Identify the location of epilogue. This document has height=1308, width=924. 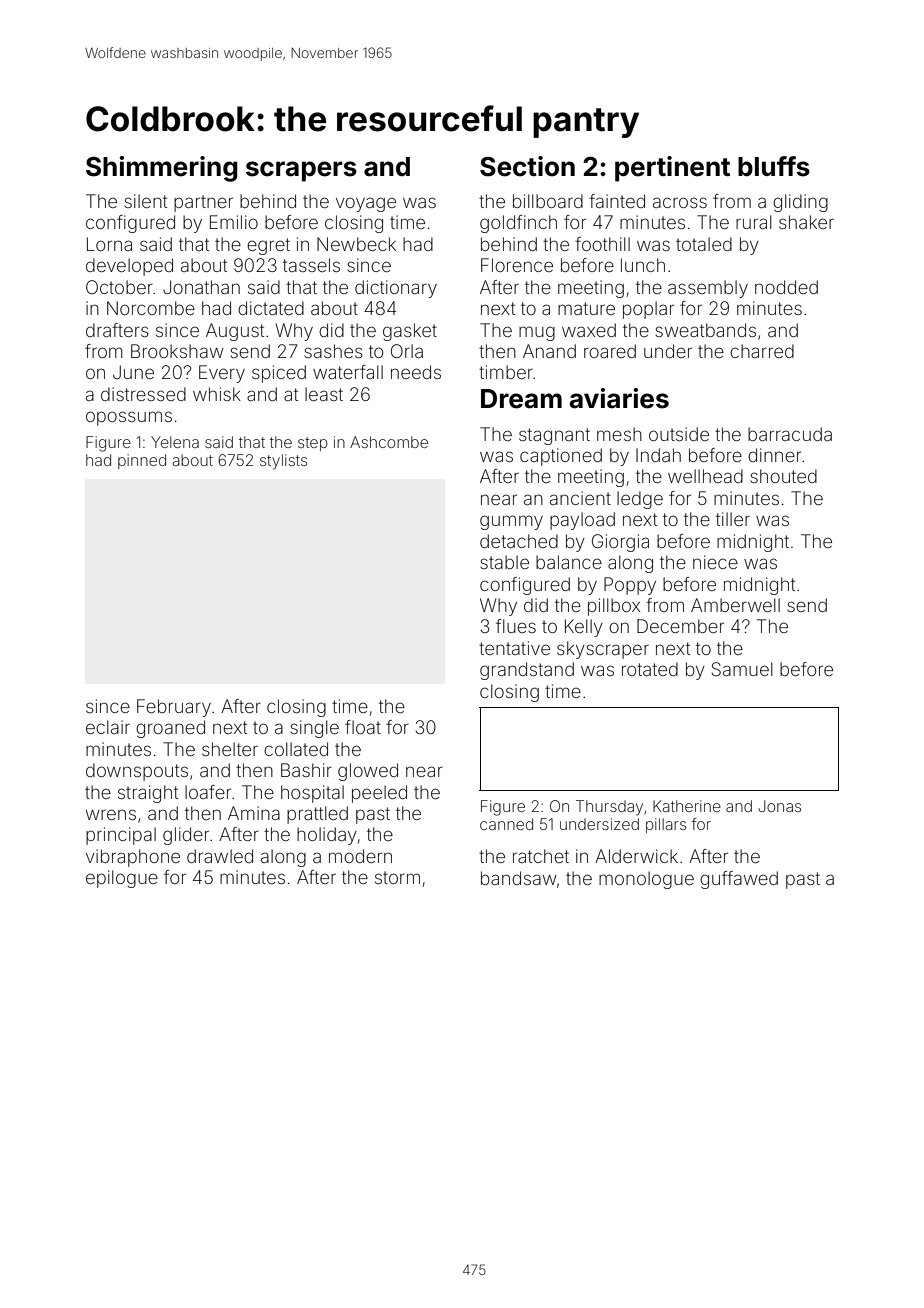
(122, 879).
